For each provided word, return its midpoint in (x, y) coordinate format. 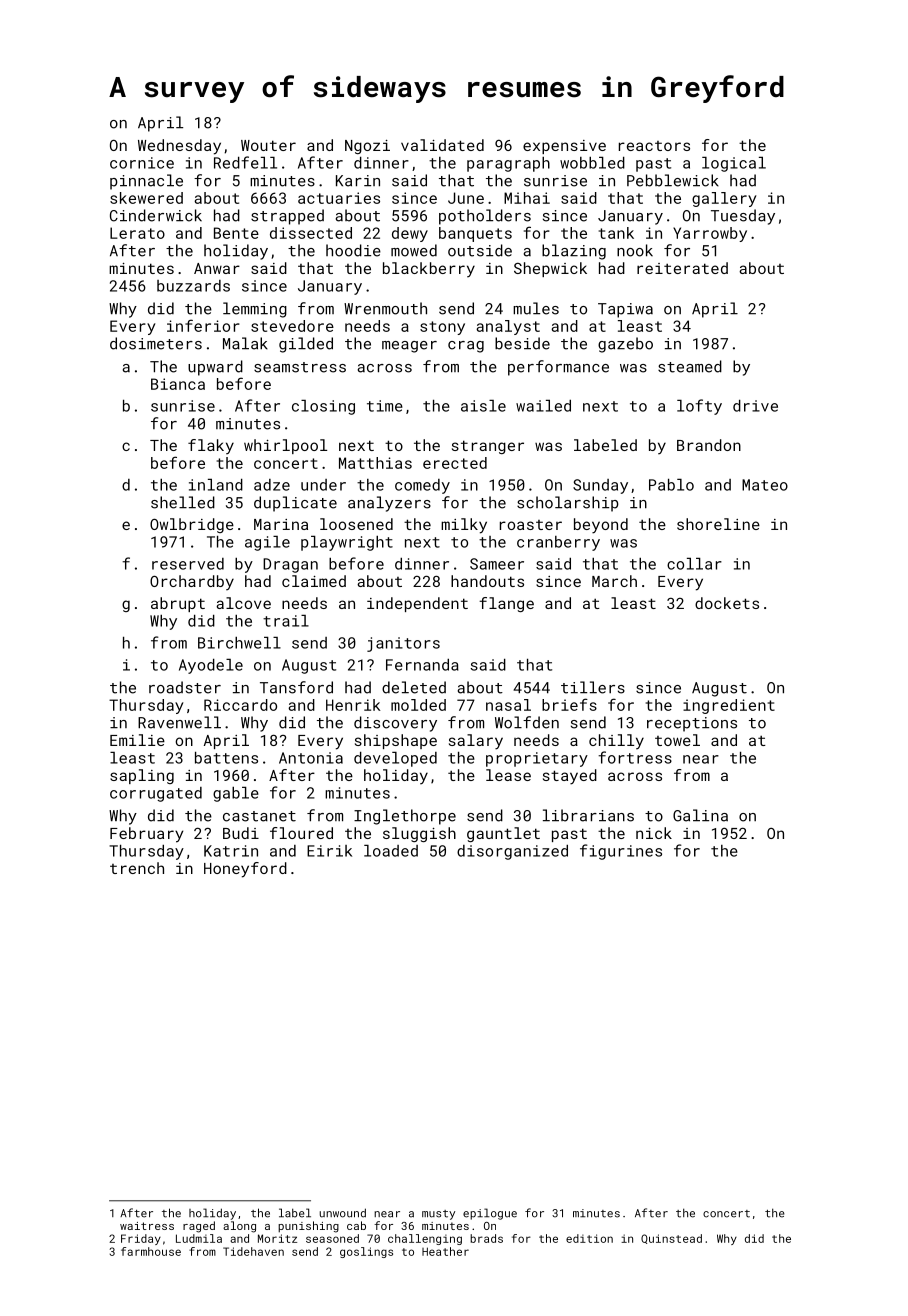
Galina (700, 815)
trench (137, 868)
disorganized (512, 852)
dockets (727, 603)
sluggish (419, 834)
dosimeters (156, 343)
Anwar (217, 268)
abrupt (178, 604)
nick (654, 833)
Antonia (311, 758)
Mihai (527, 198)
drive (755, 406)
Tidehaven (253, 1251)
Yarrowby (710, 234)
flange (506, 604)
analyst (508, 327)
